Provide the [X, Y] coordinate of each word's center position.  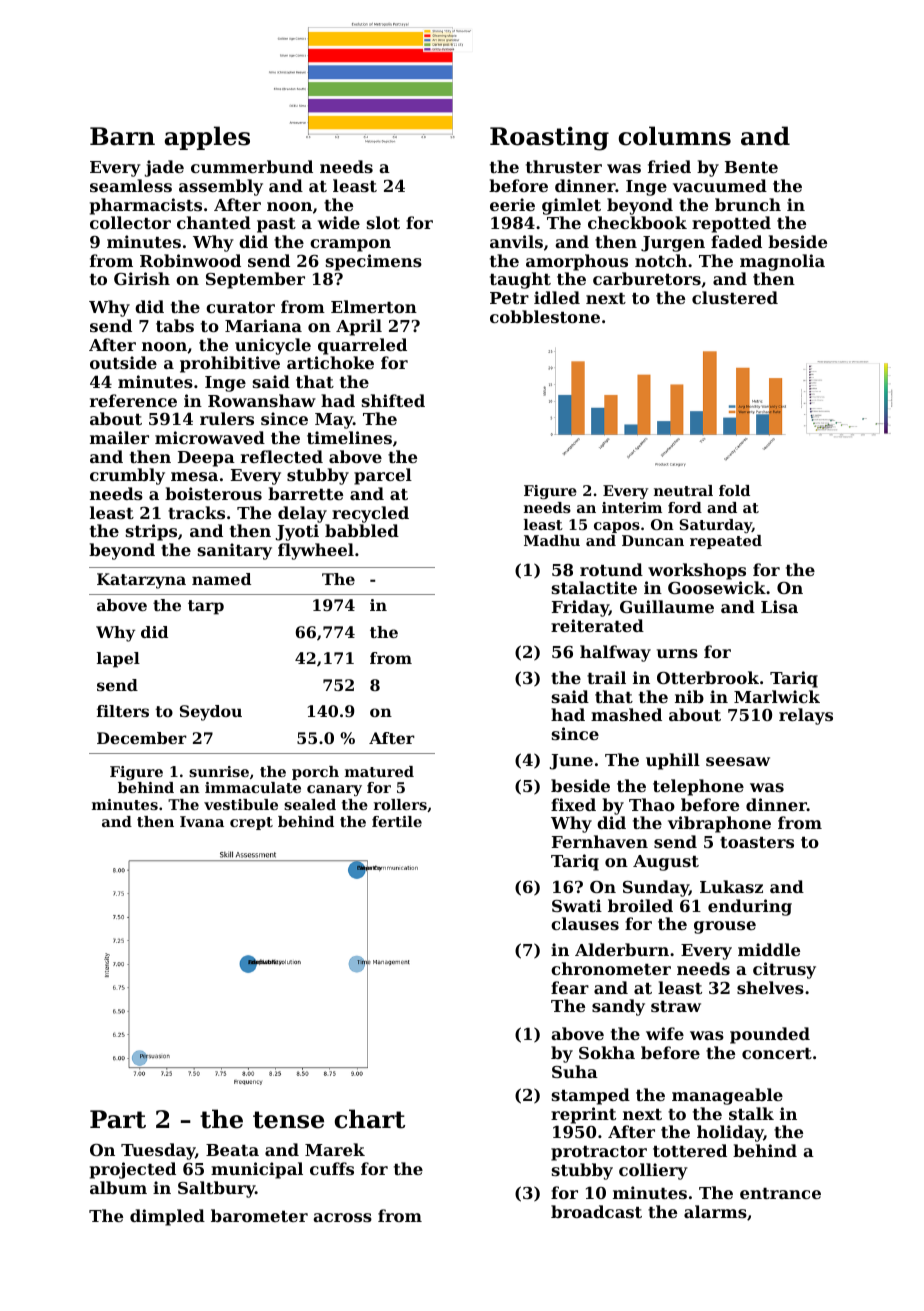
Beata [232, 1150]
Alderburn [622, 949]
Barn [122, 136]
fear [570, 987]
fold [734, 490]
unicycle [273, 346]
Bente [751, 167]
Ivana [202, 821]
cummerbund [252, 166]
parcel [383, 476]
